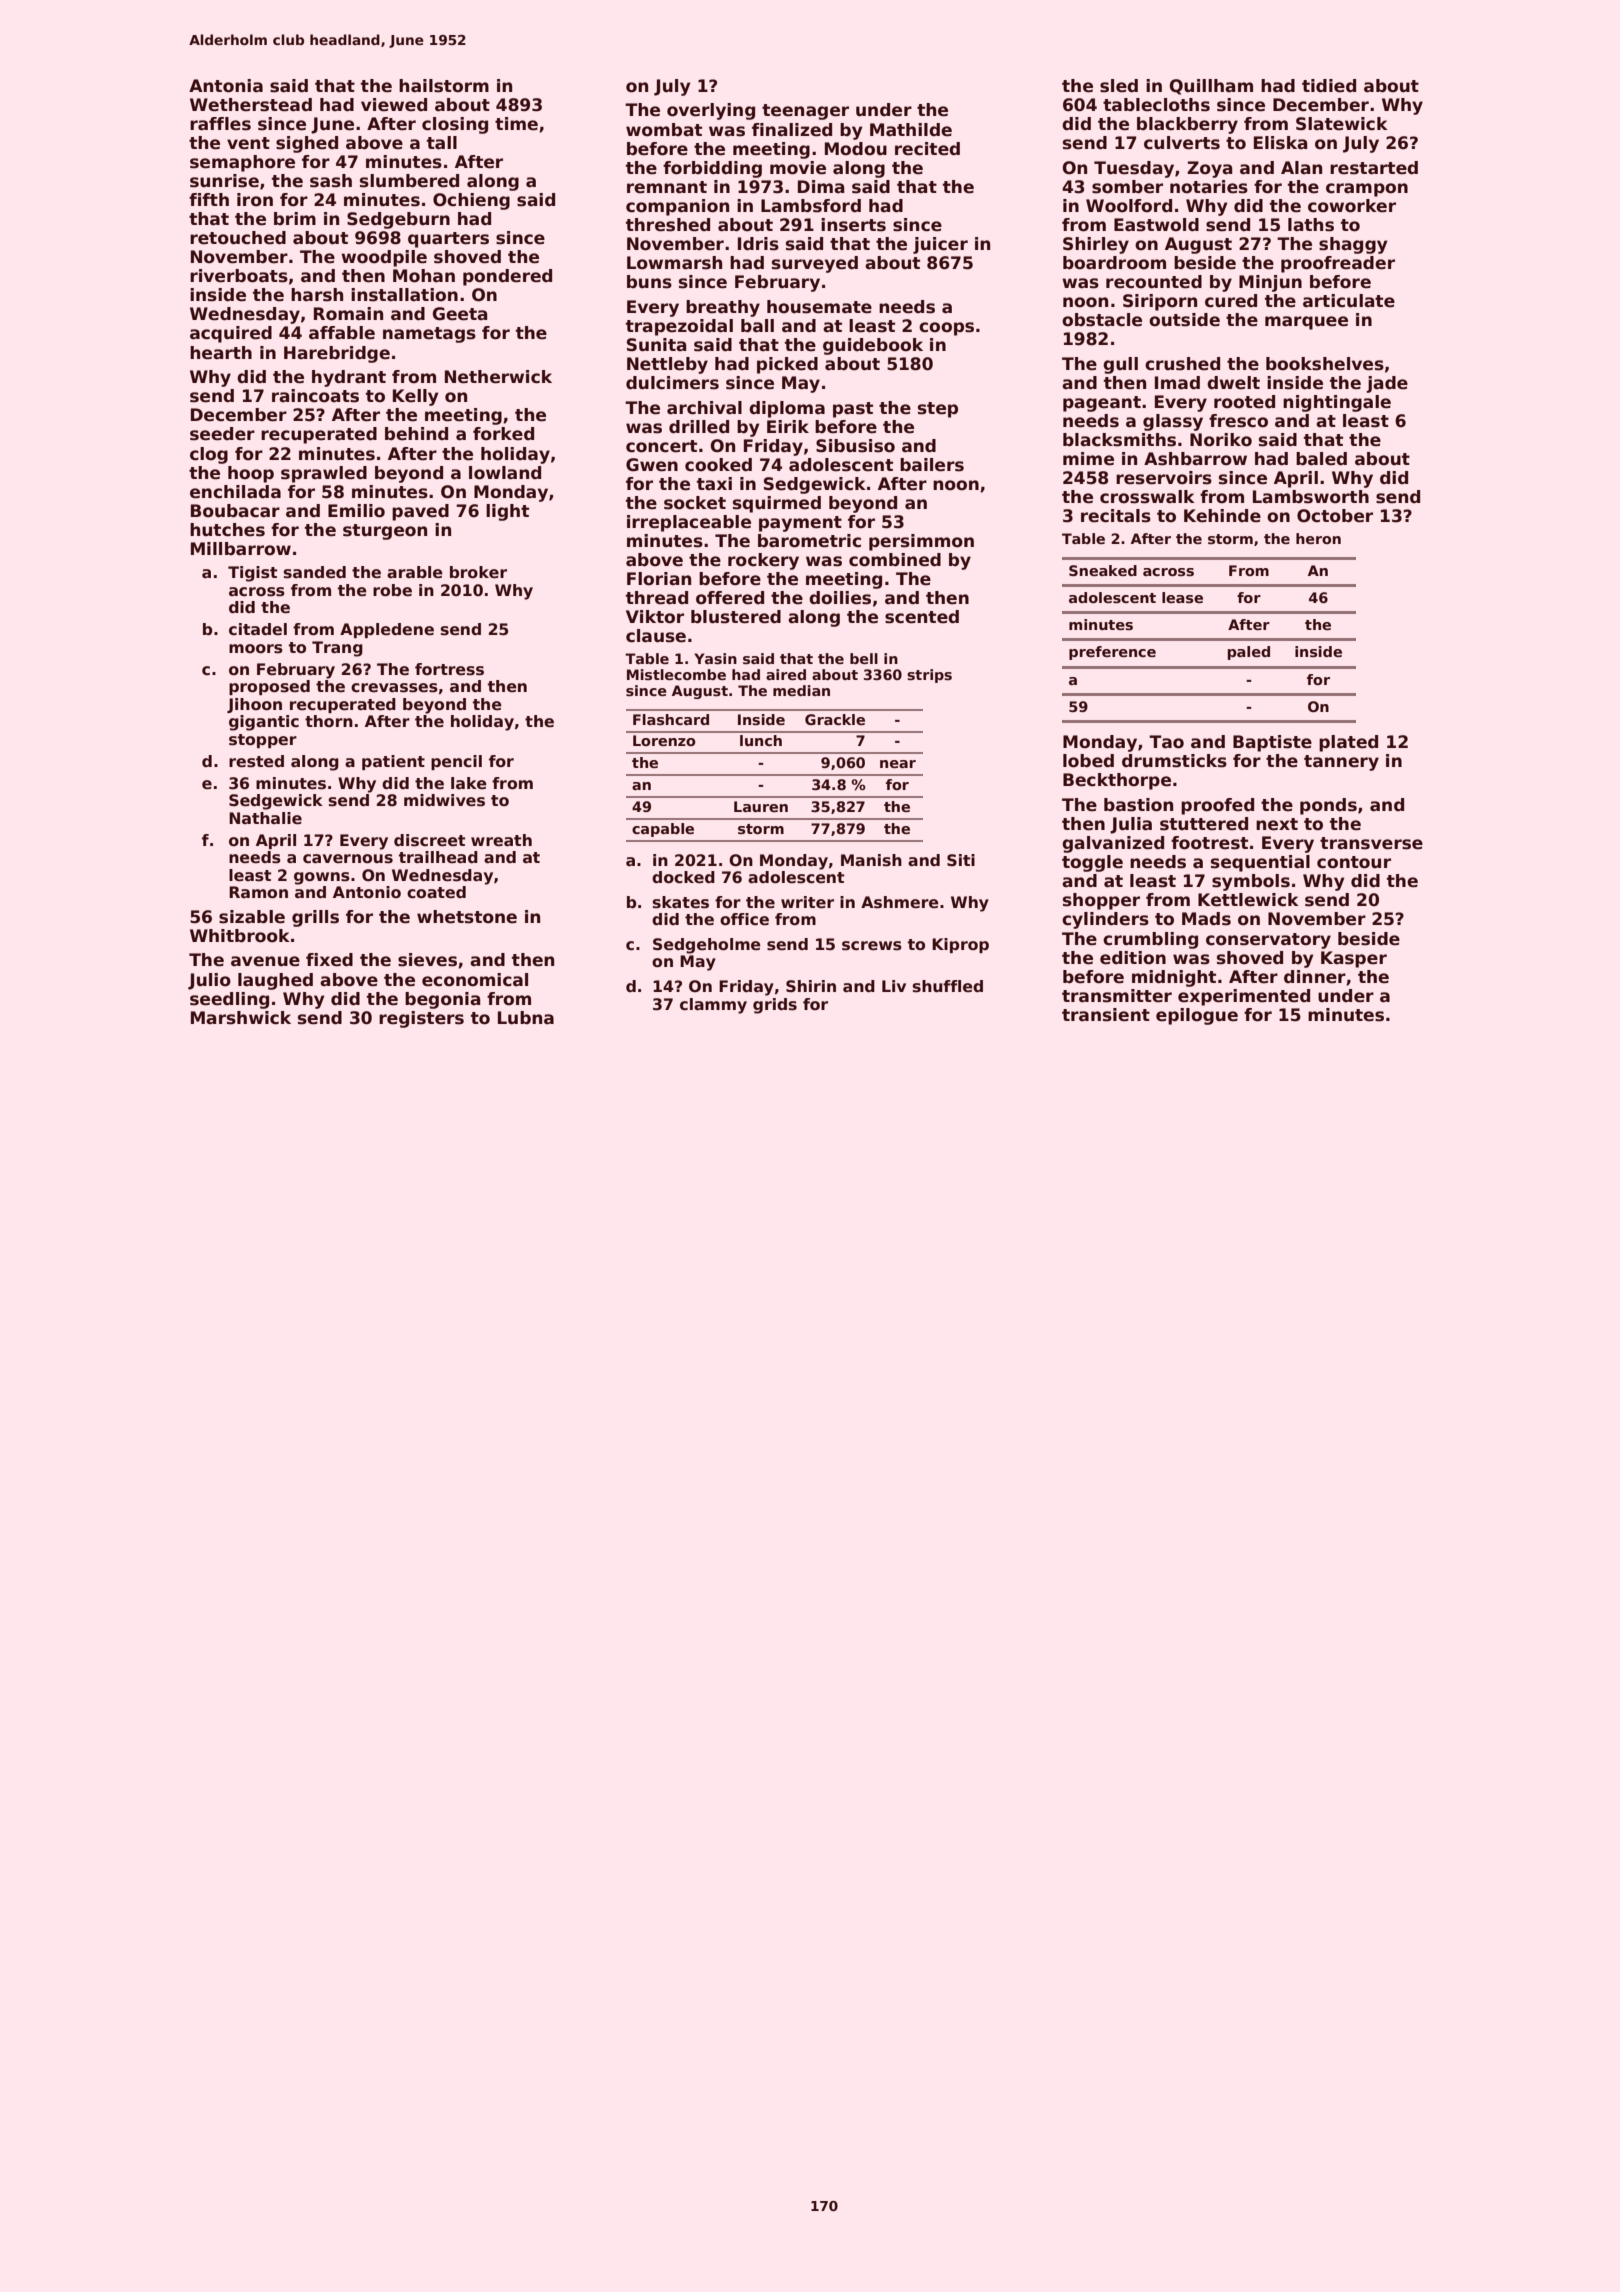 This document has width=1620, height=2292. What do you see at coordinates (1329, 86) in the document?
I see `tidied` at bounding box center [1329, 86].
